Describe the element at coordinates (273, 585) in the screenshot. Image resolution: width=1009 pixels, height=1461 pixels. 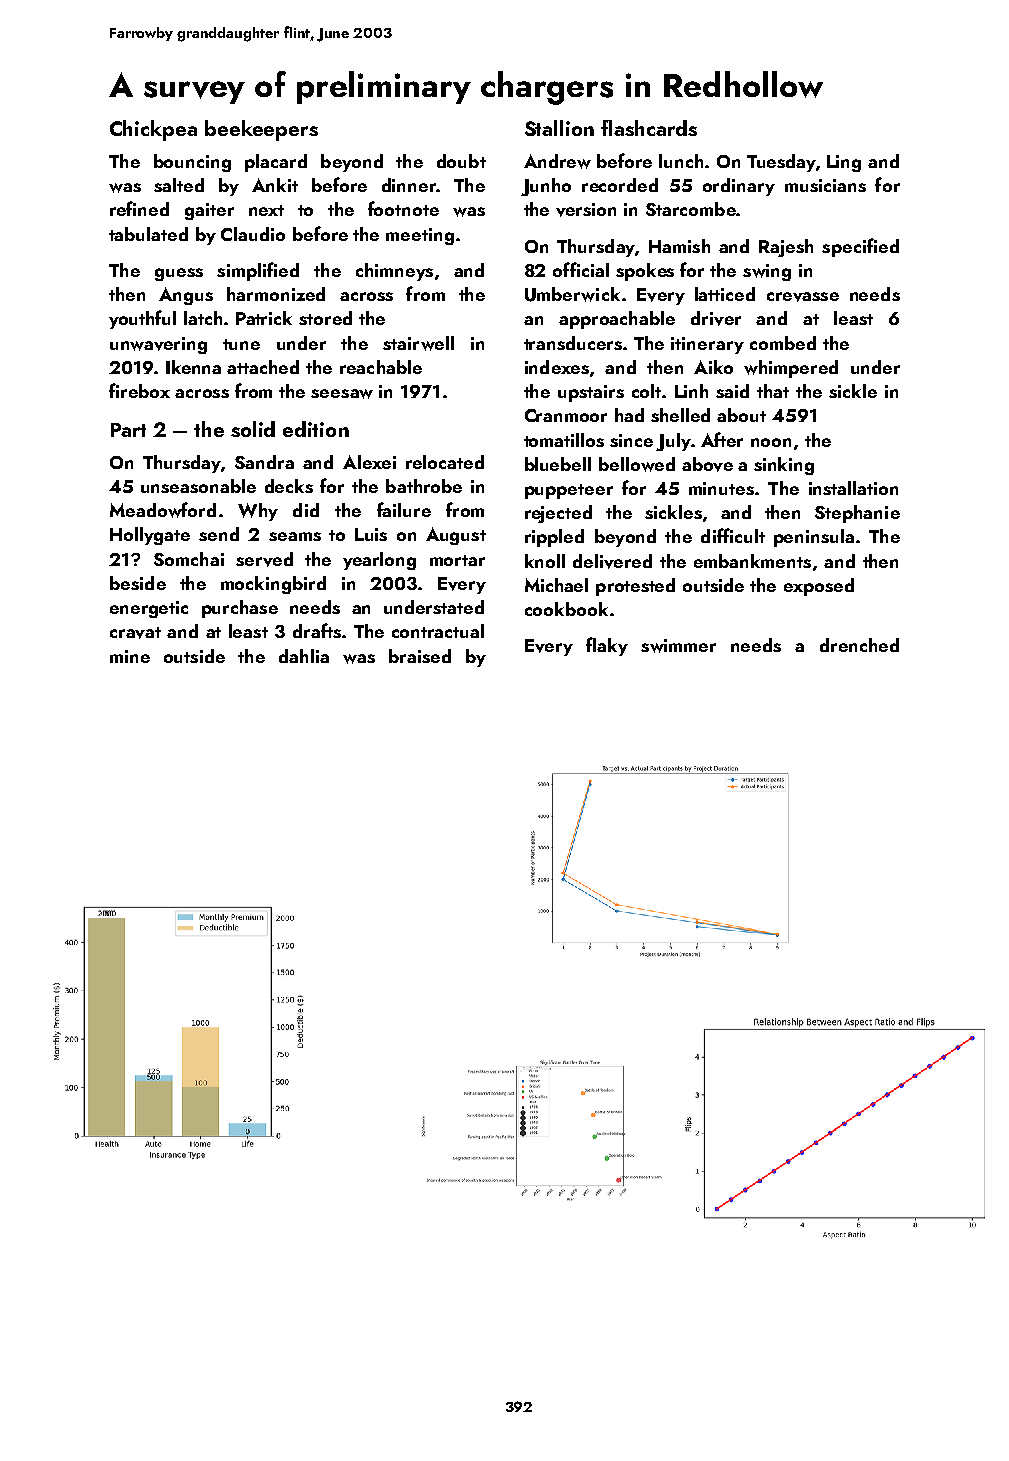
I see `mockingbird` at that location.
